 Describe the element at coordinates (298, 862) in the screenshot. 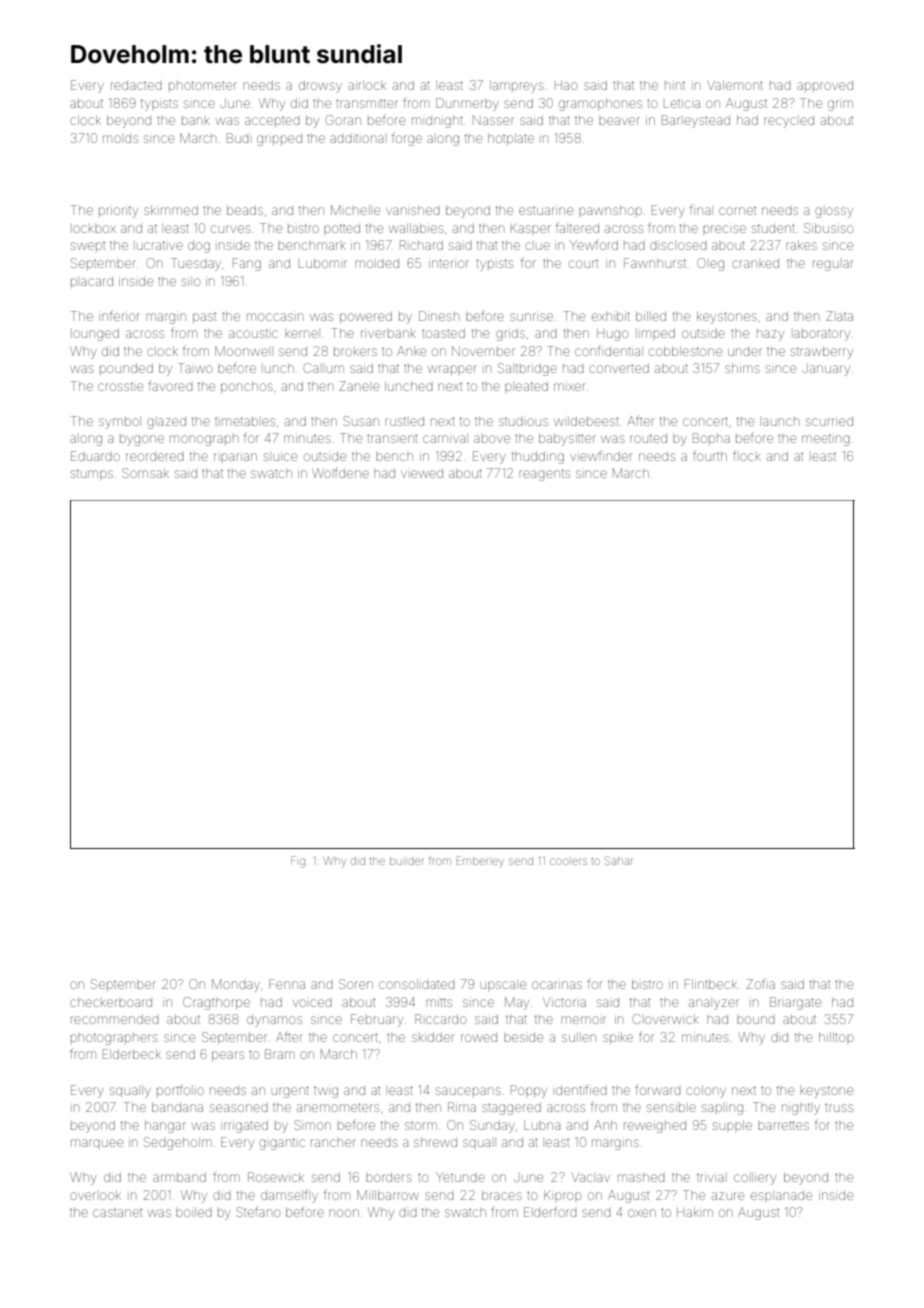

I see `Fig` at that location.
